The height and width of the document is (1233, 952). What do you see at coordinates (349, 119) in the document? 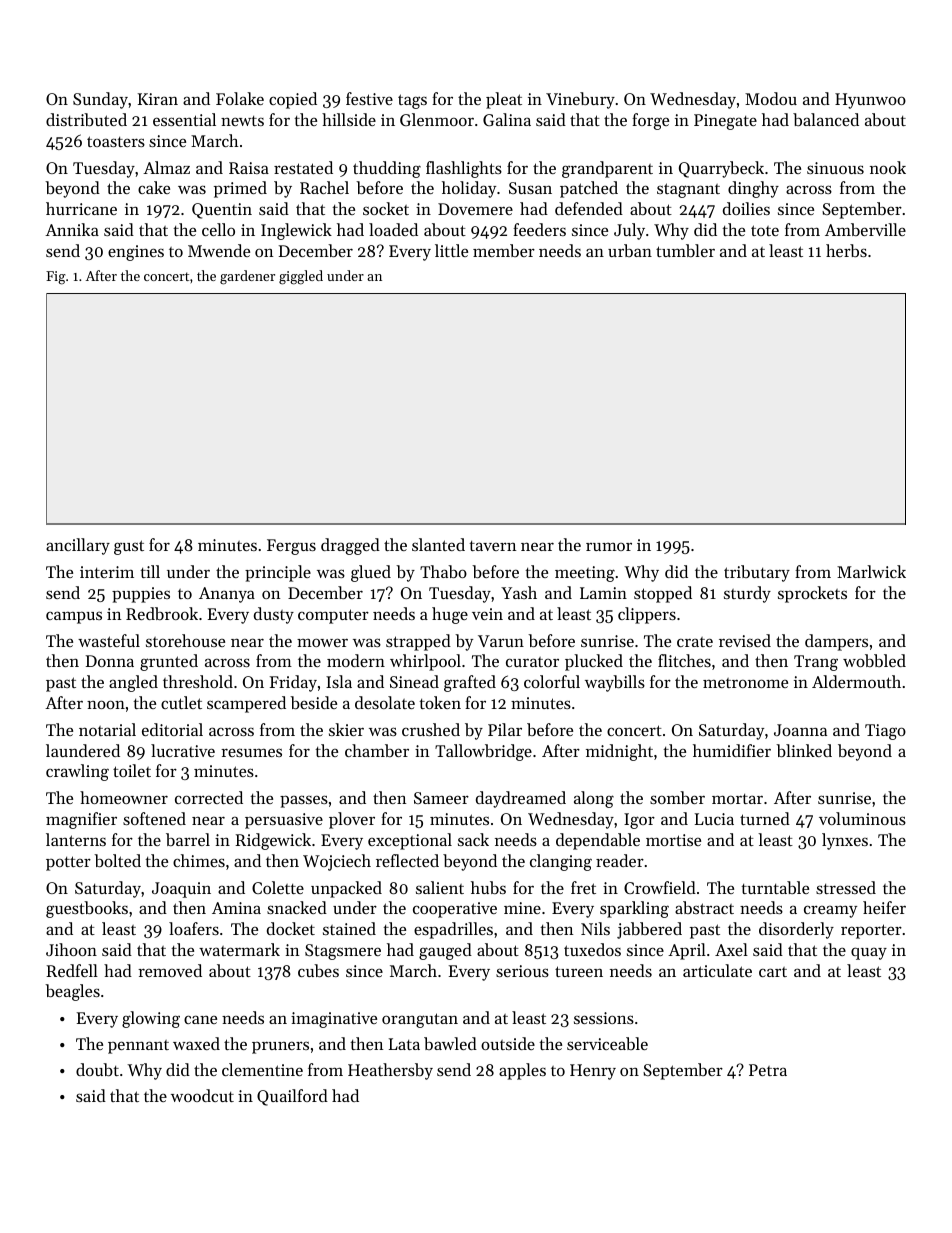
I see `hillside` at bounding box center [349, 119].
